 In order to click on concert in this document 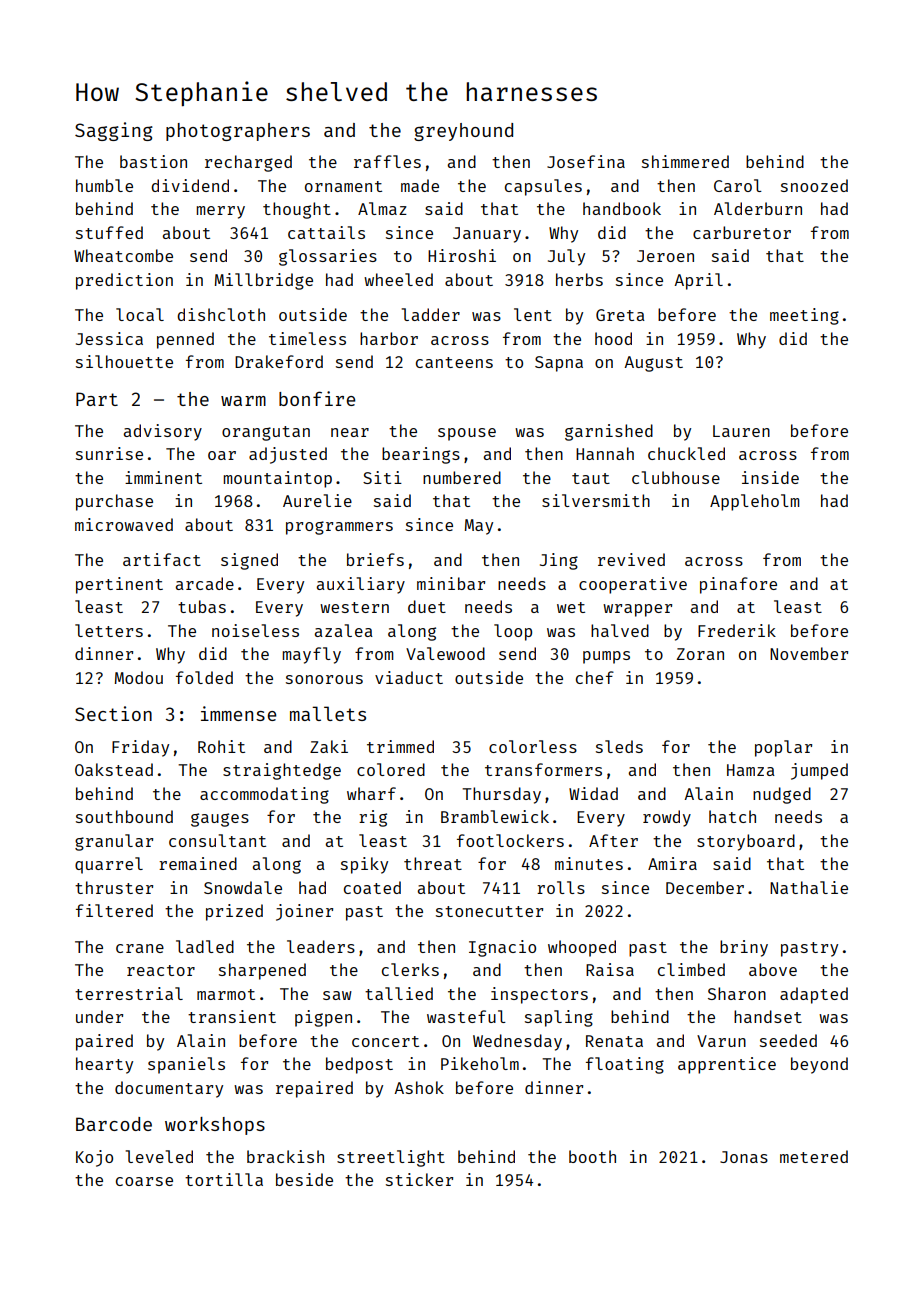, I will do `click(385, 1041)`.
